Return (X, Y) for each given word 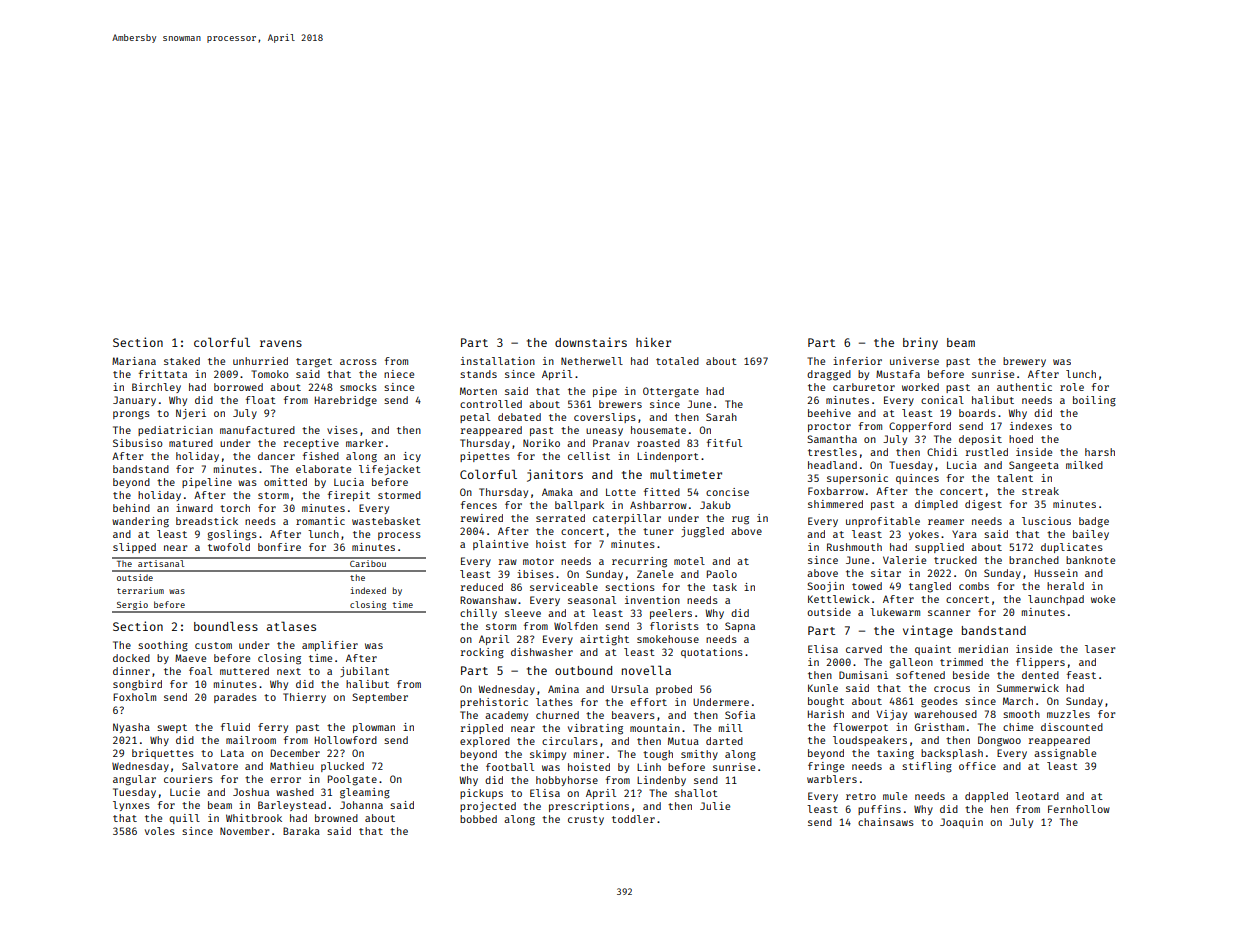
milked (1084, 465)
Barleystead (292, 806)
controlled (491, 404)
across (358, 362)
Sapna (740, 627)
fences (479, 505)
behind (131, 508)
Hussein (1056, 573)
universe (914, 361)
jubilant (364, 672)
